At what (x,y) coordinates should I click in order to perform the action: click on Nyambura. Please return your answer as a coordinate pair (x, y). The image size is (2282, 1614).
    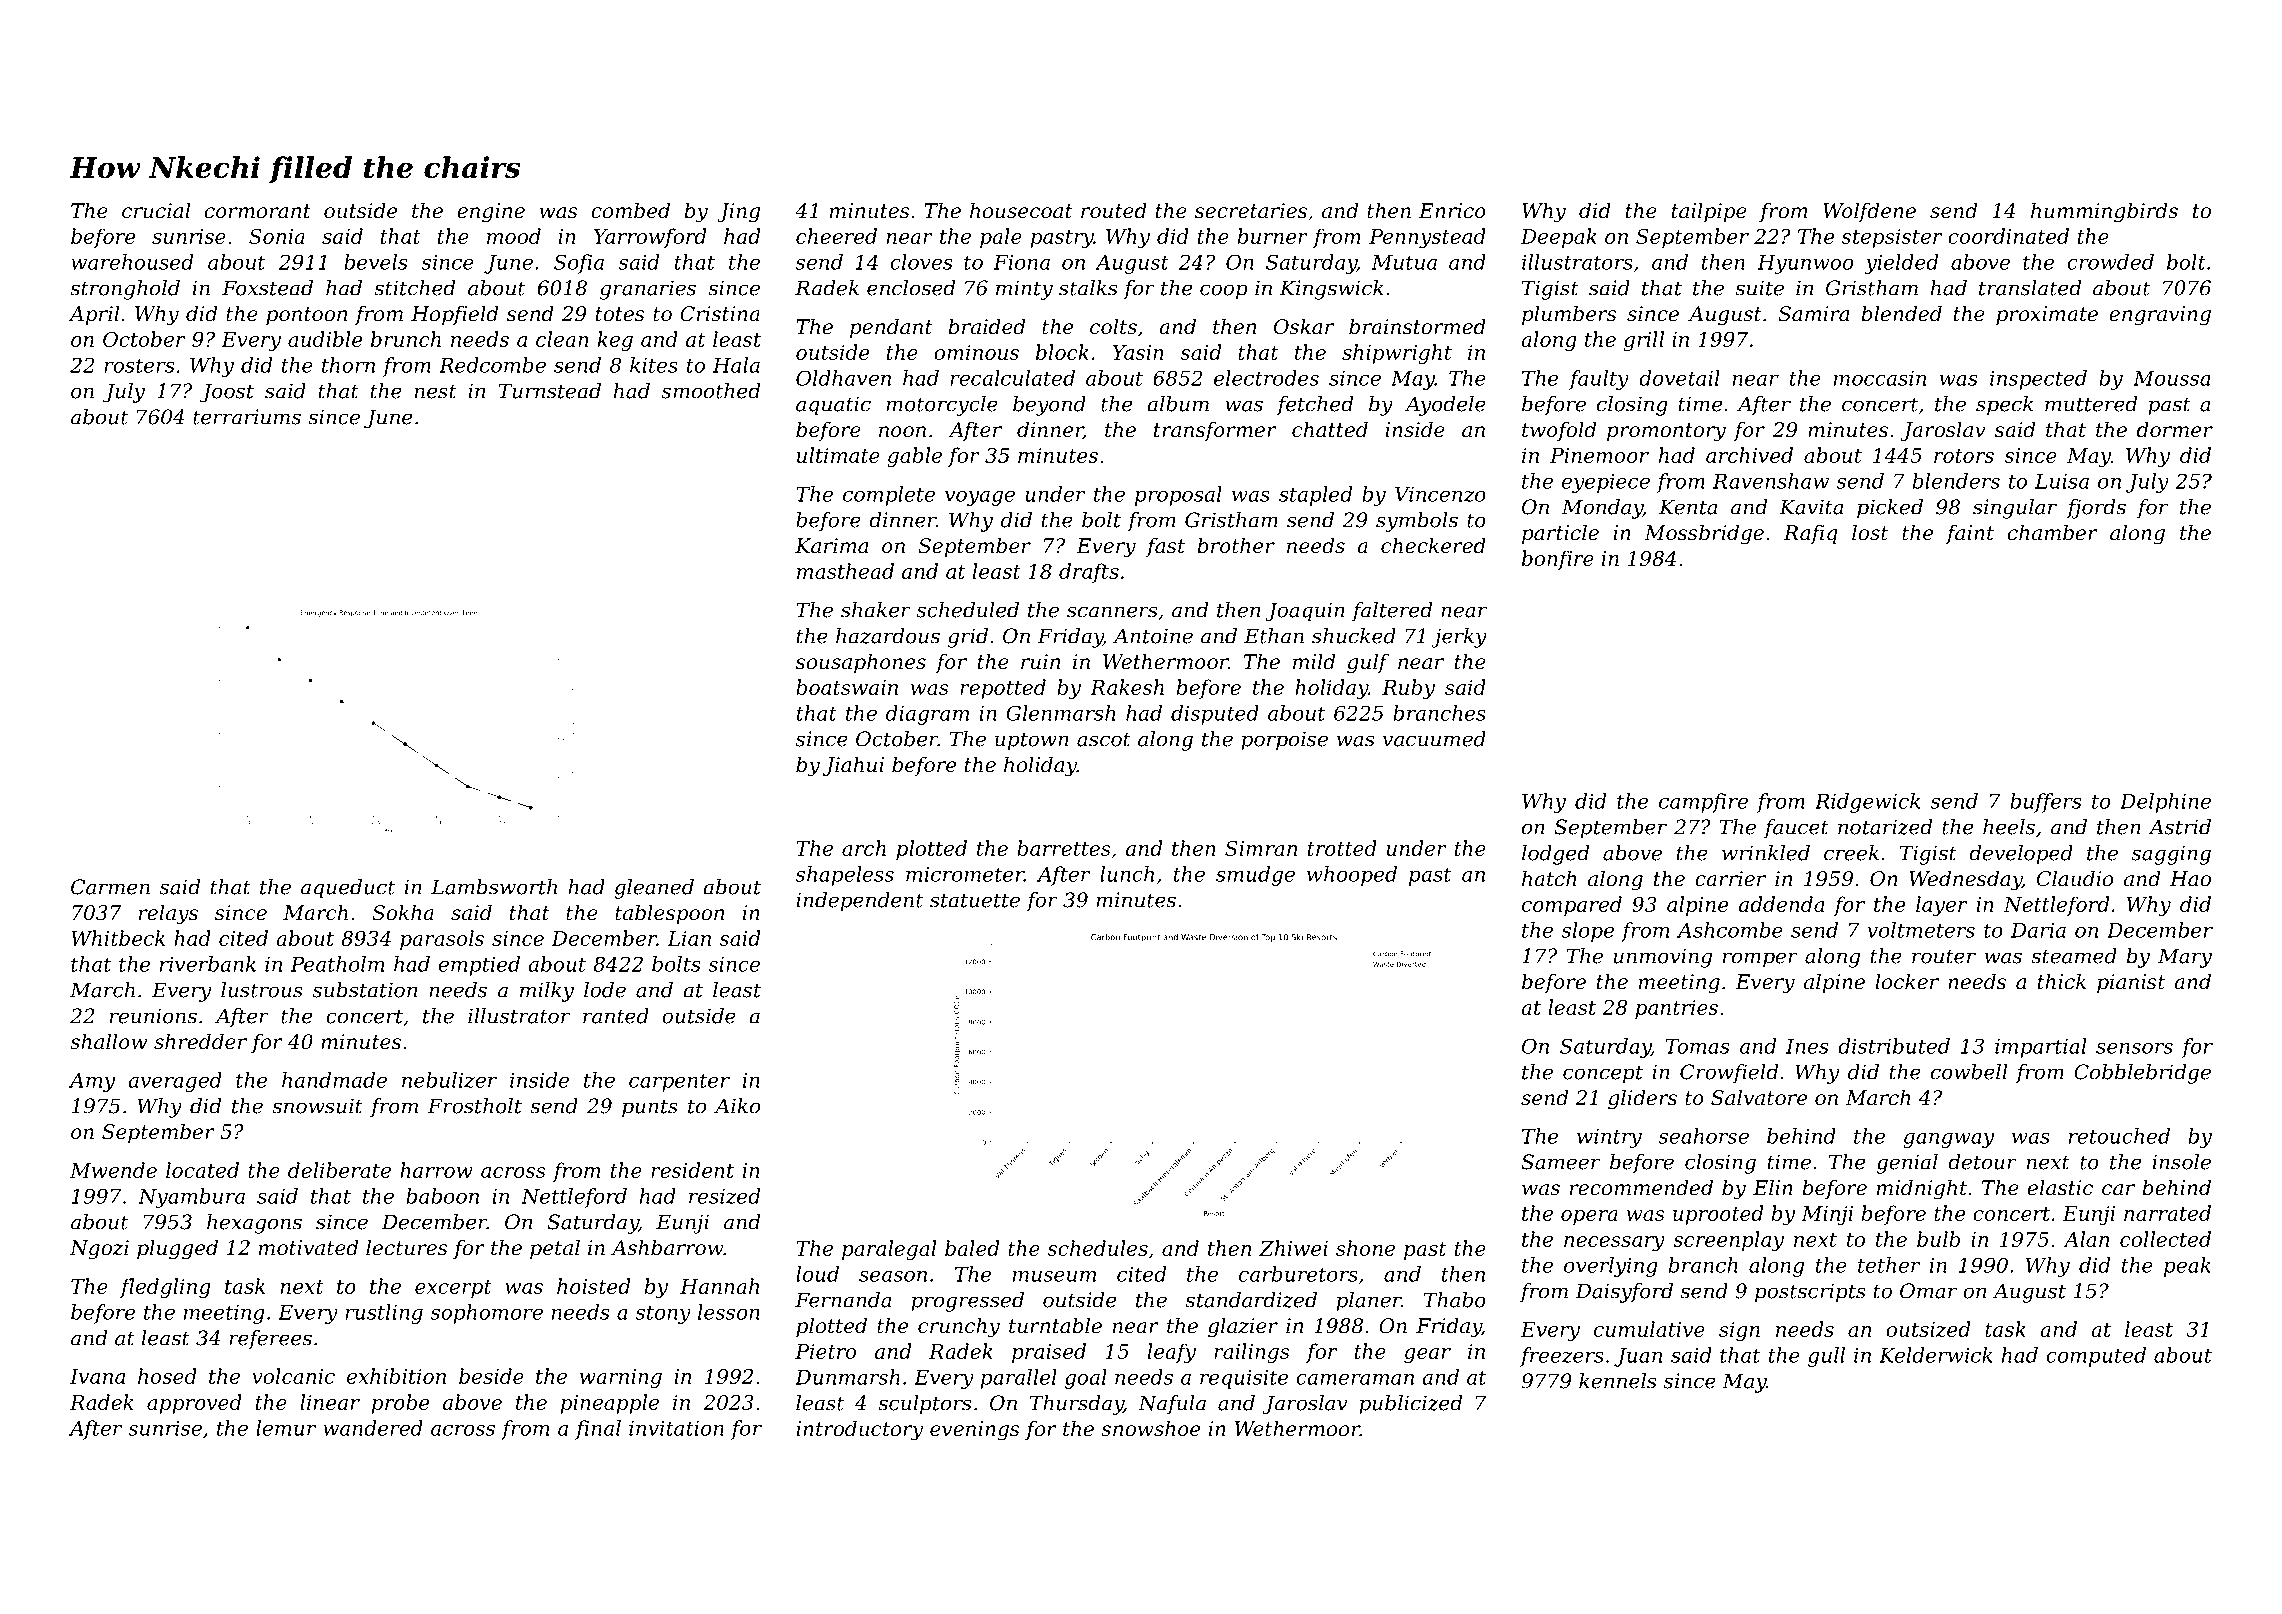
    Looking at the image, I should click on (191, 1198).
